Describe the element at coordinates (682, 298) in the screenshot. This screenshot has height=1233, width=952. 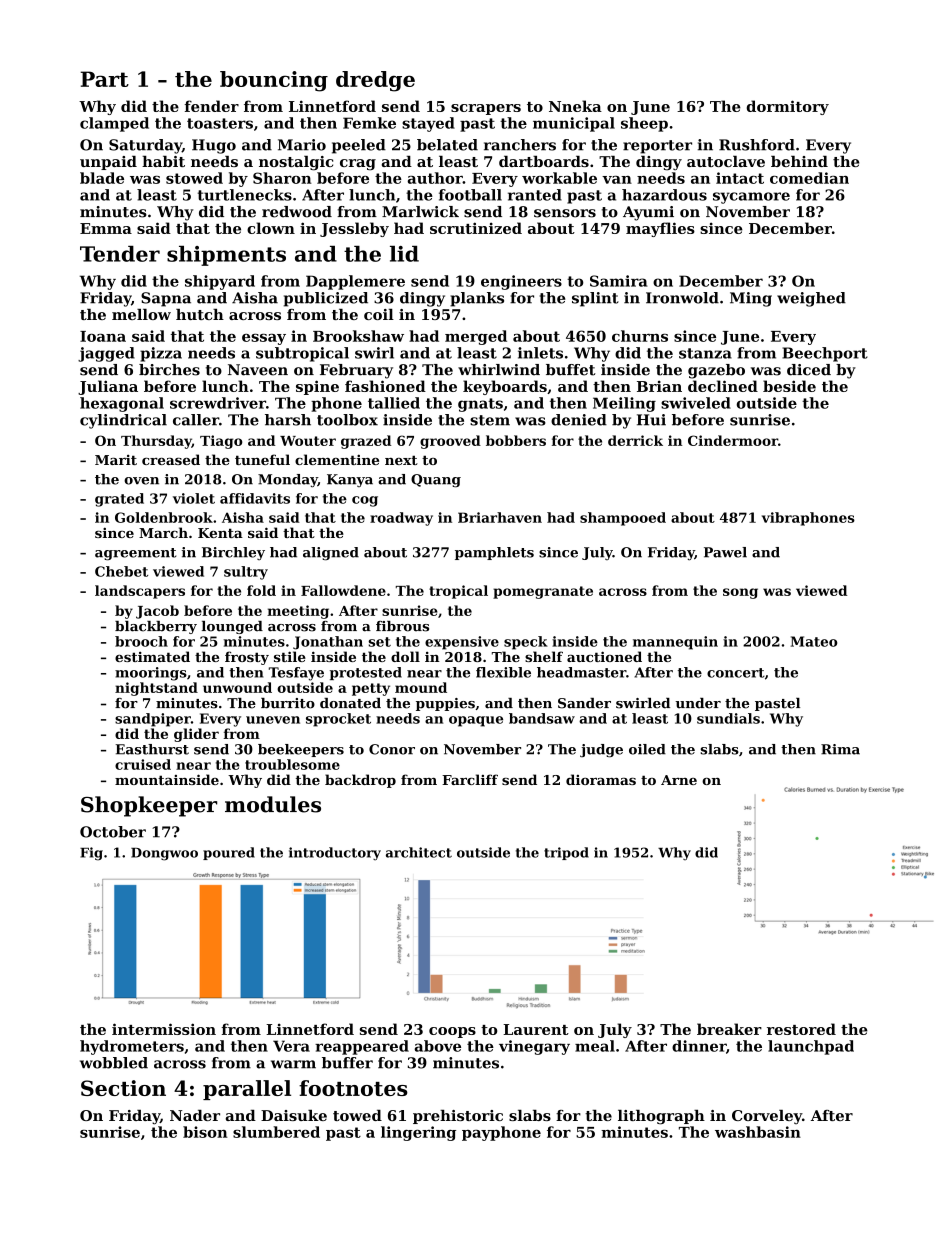
I see `Ironwold` at that location.
